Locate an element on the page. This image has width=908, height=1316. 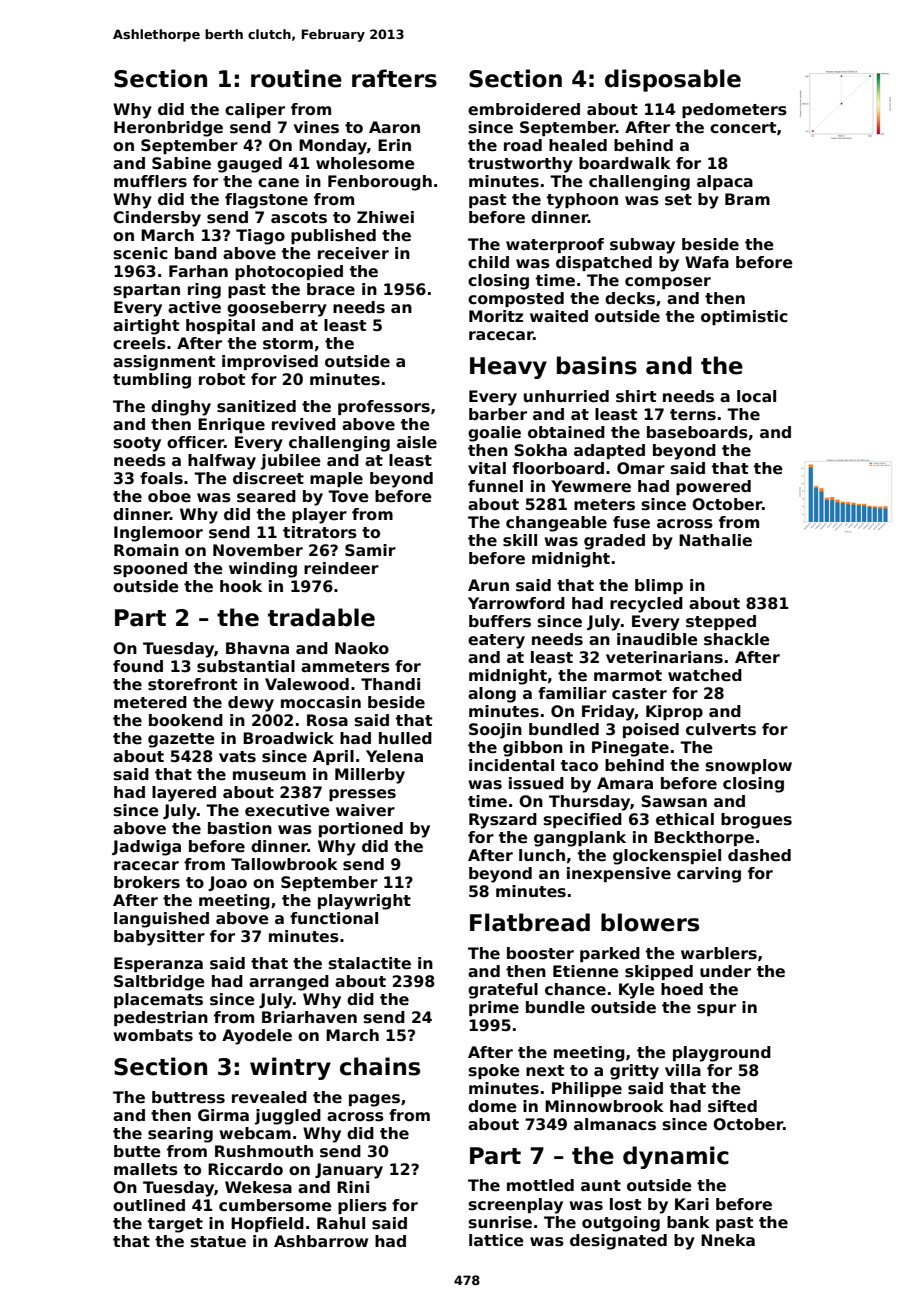
routine is located at coordinates (296, 78).
